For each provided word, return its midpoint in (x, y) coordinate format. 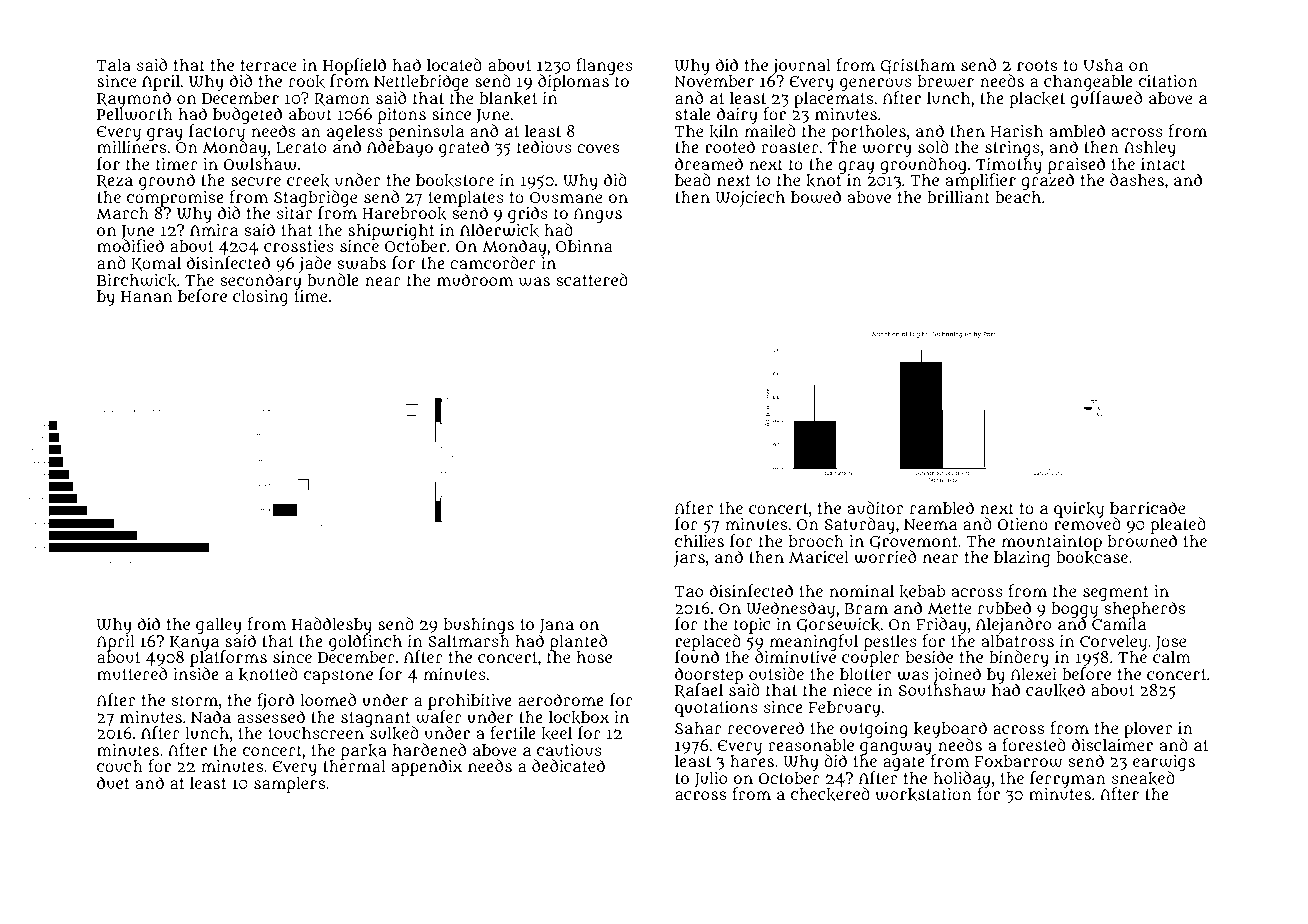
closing (260, 298)
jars (689, 559)
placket (1037, 100)
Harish (1017, 131)
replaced (708, 642)
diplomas (573, 83)
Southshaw (942, 690)
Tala (114, 65)
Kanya (194, 643)
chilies (699, 540)
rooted (730, 146)
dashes (1137, 179)
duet (113, 782)
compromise (175, 199)
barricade (1147, 507)
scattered (592, 279)
